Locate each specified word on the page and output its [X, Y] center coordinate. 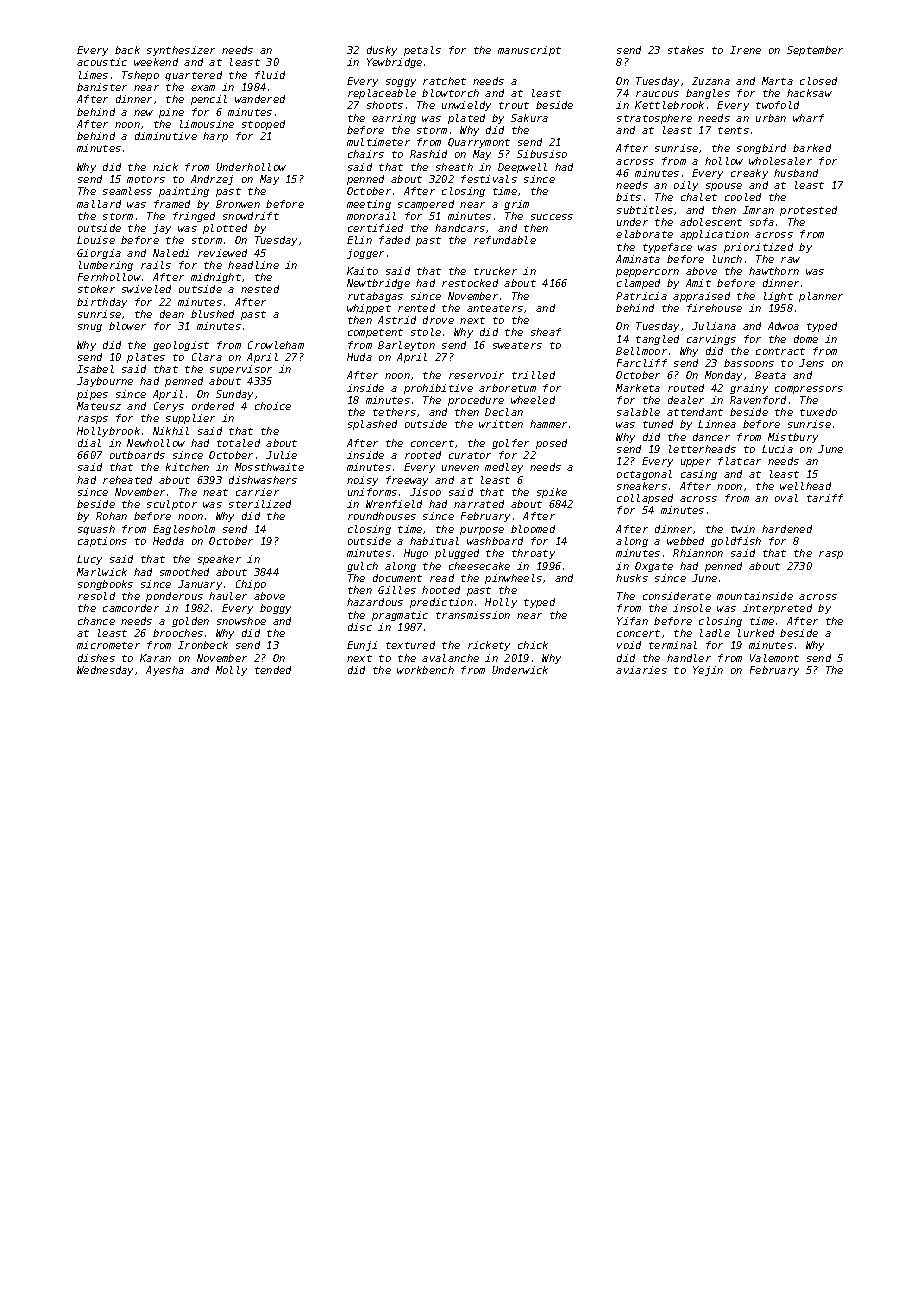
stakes [686, 50]
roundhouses [382, 516]
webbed [685, 541]
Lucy [89, 560]
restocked [470, 283]
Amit [698, 283]
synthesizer [181, 51]
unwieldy [466, 106]
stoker [96, 289]
